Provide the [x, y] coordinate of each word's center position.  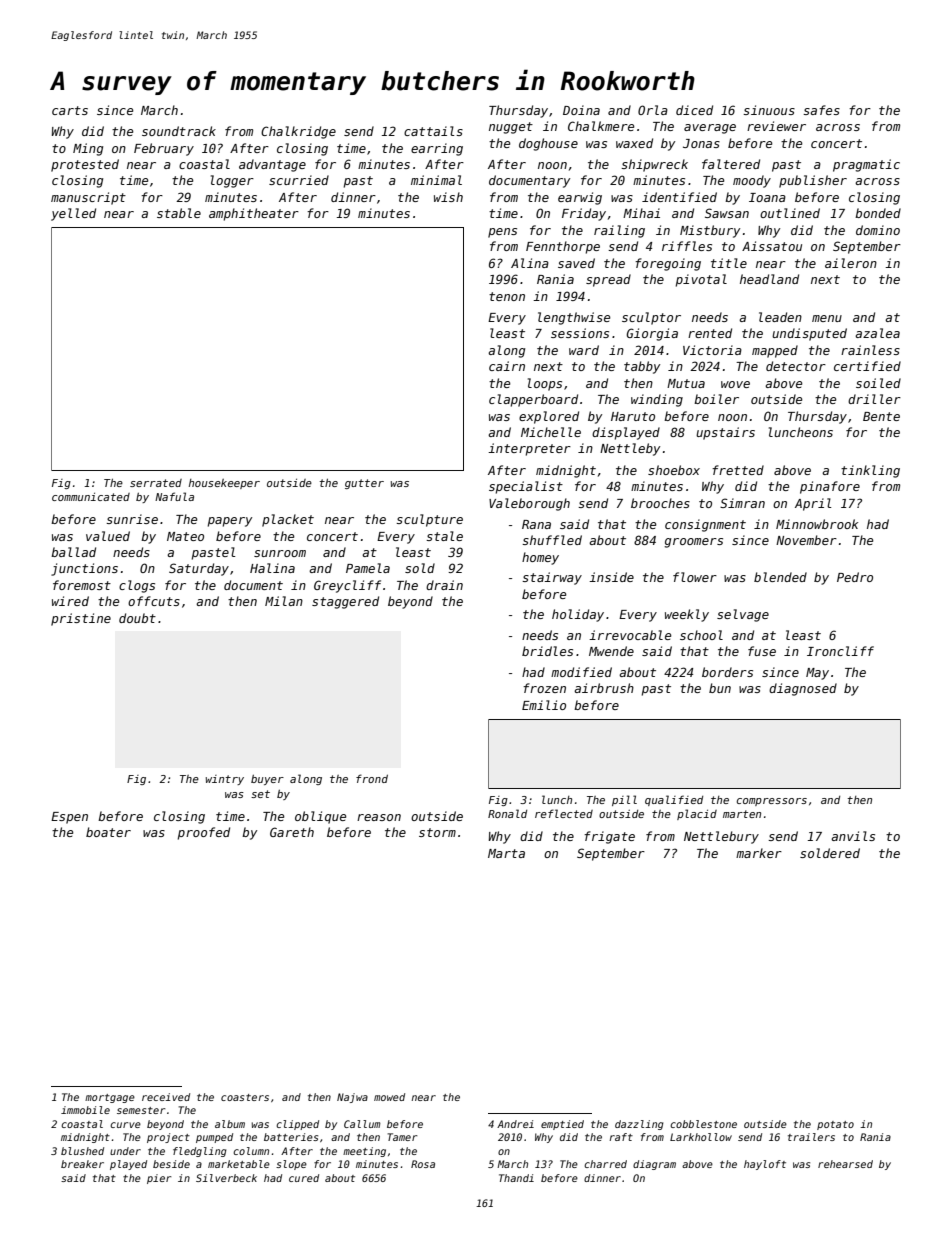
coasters [245, 1097]
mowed [389, 1097]
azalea [877, 333]
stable [179, 213]
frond [372, 778]
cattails [433, 131]
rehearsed [845, 1164]
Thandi [516, 1178]
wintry [225, 780]
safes [821, 110]
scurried [299, 180]
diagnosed [803, 689]
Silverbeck [226, 1178]
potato [835, 1125]
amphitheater [254, 214]
